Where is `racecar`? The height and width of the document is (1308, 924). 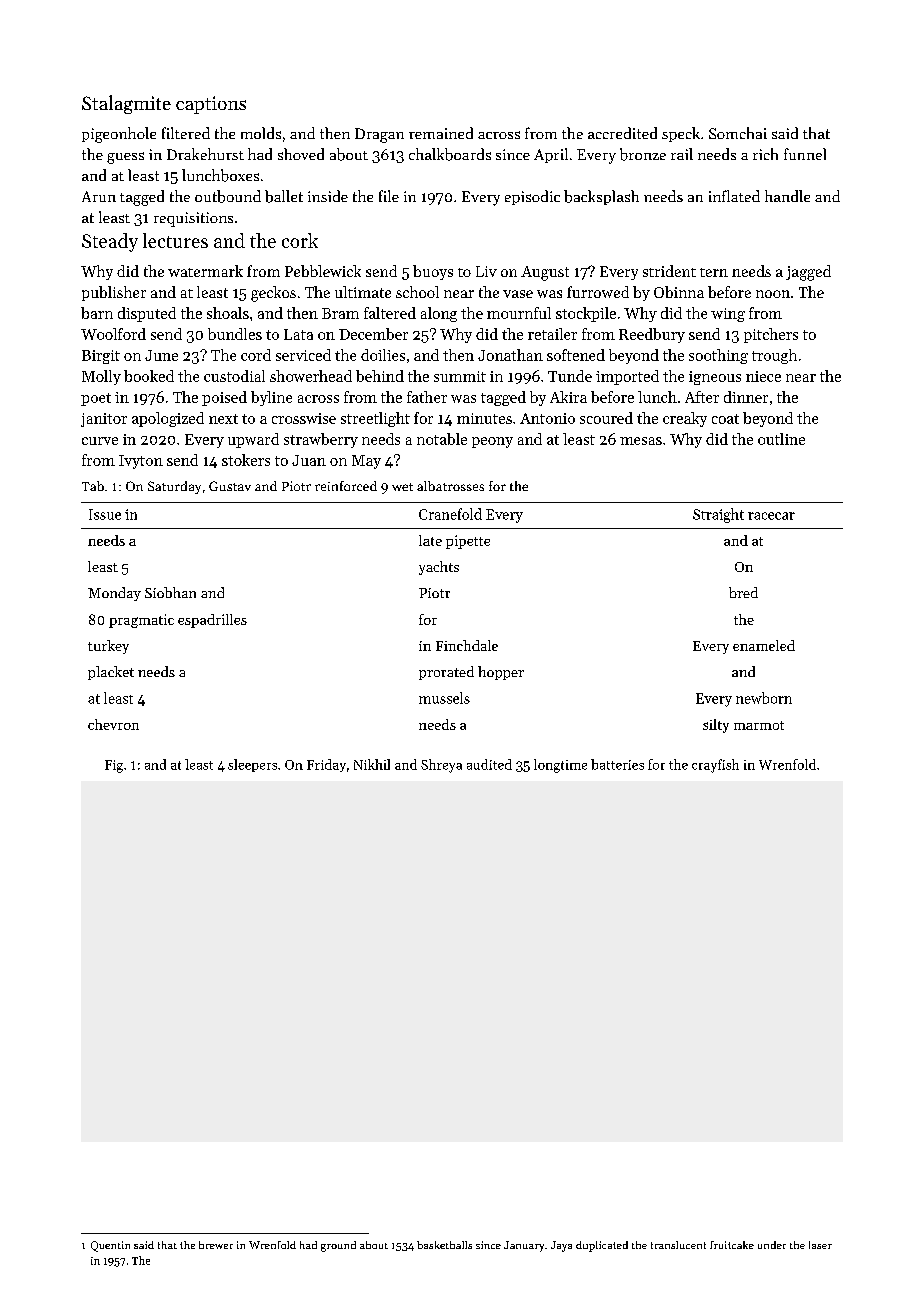 racecar is located at coordinates (771, 516).
